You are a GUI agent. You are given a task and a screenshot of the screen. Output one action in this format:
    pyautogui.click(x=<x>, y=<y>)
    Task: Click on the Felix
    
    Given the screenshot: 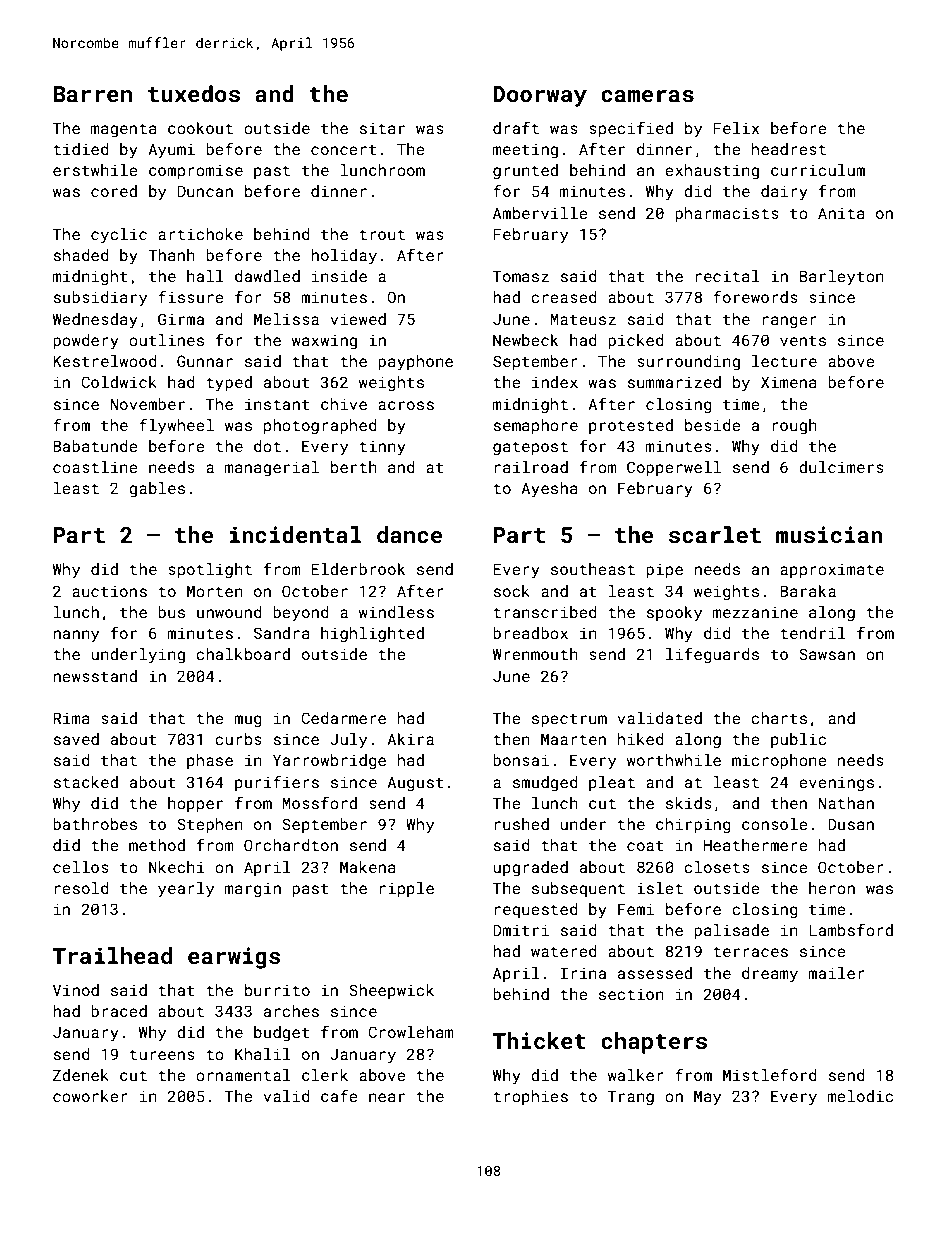 What is the action you would take?
    pyautogui.click(x=736, y=128)
